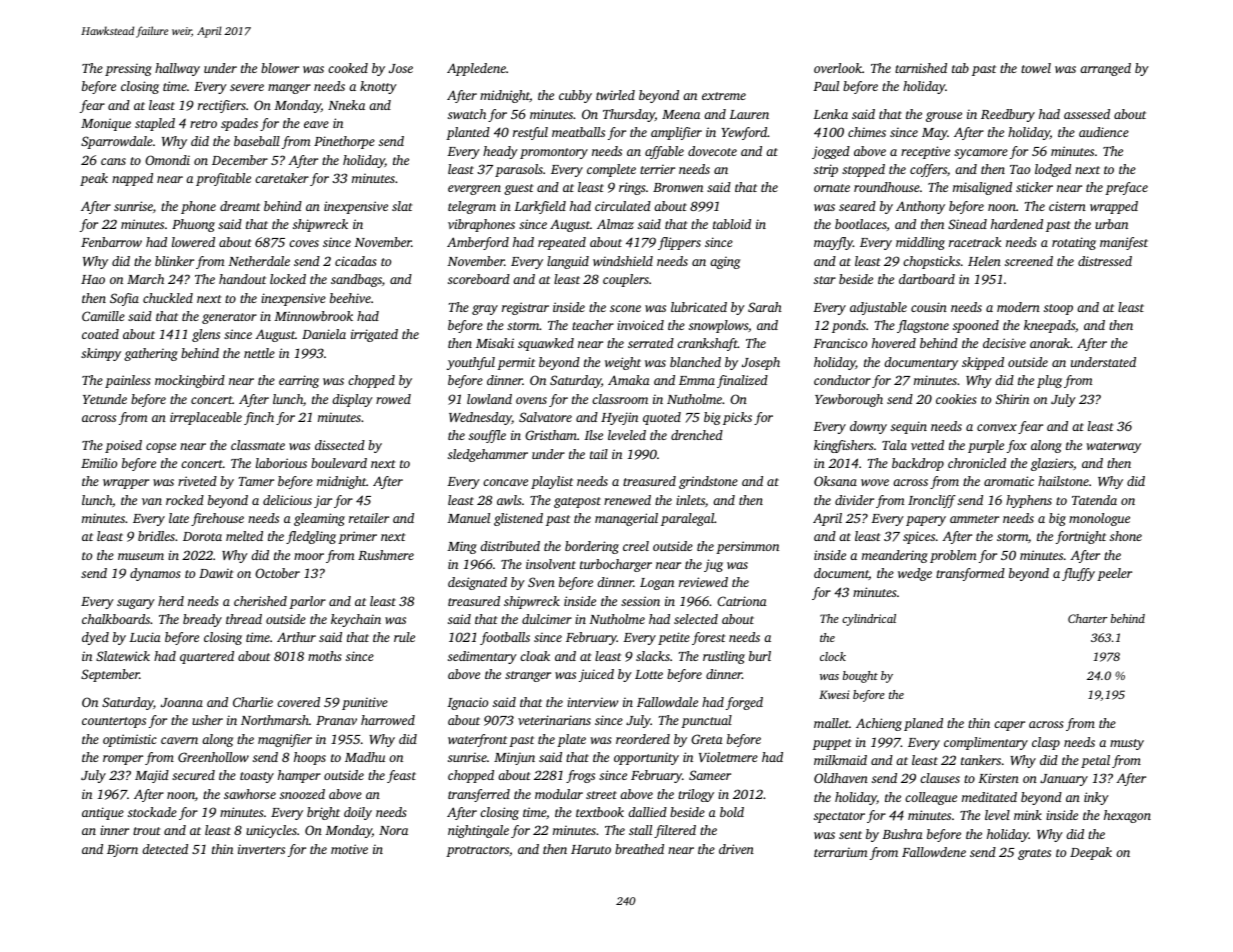  What do you see at coordinates (1049, 381) in the screenshot?
I see `plug` at bounding box center [1049, 381].
